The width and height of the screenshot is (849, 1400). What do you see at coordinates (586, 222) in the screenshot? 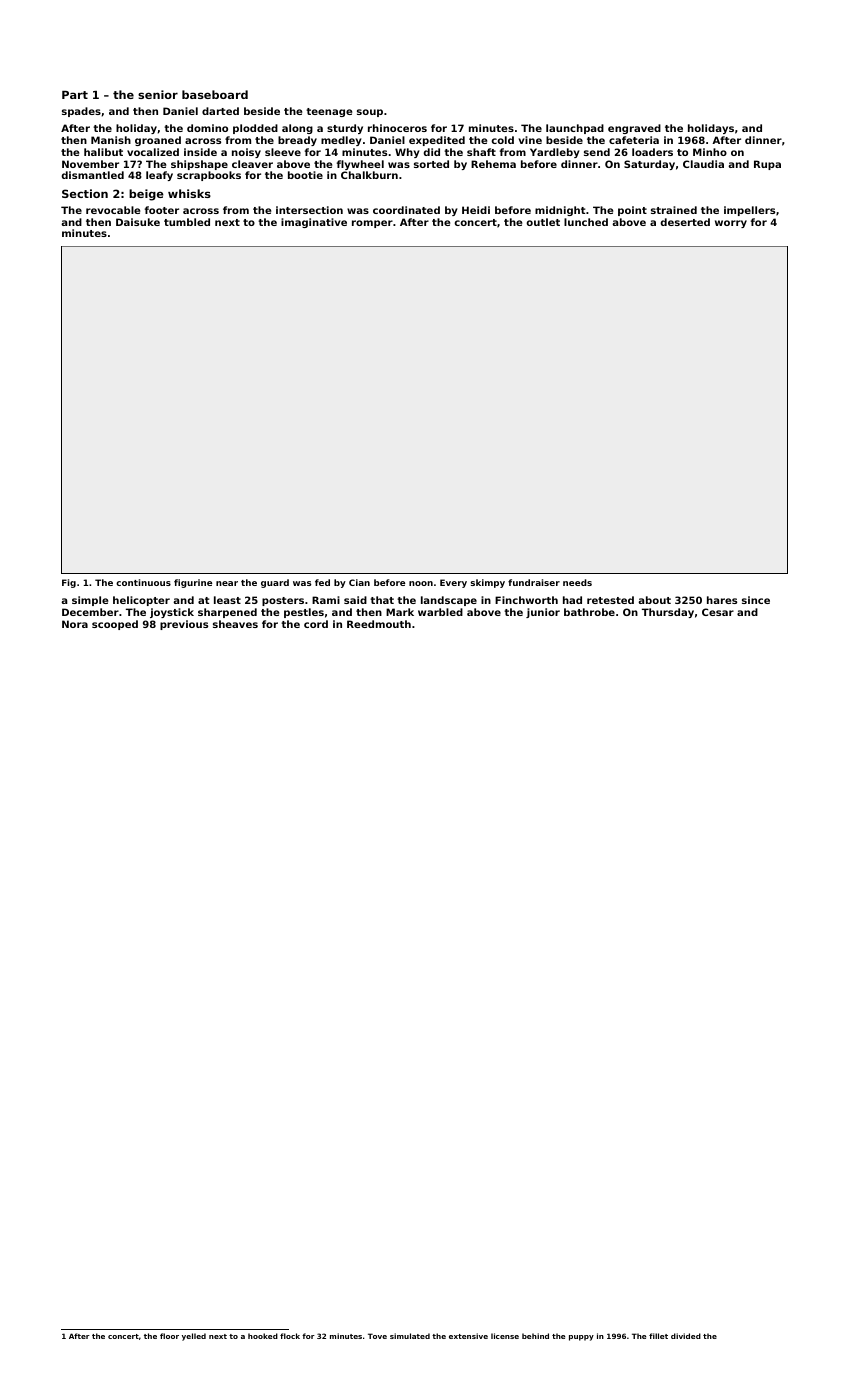
I see `lunched` at bounding box center [586, 222].
